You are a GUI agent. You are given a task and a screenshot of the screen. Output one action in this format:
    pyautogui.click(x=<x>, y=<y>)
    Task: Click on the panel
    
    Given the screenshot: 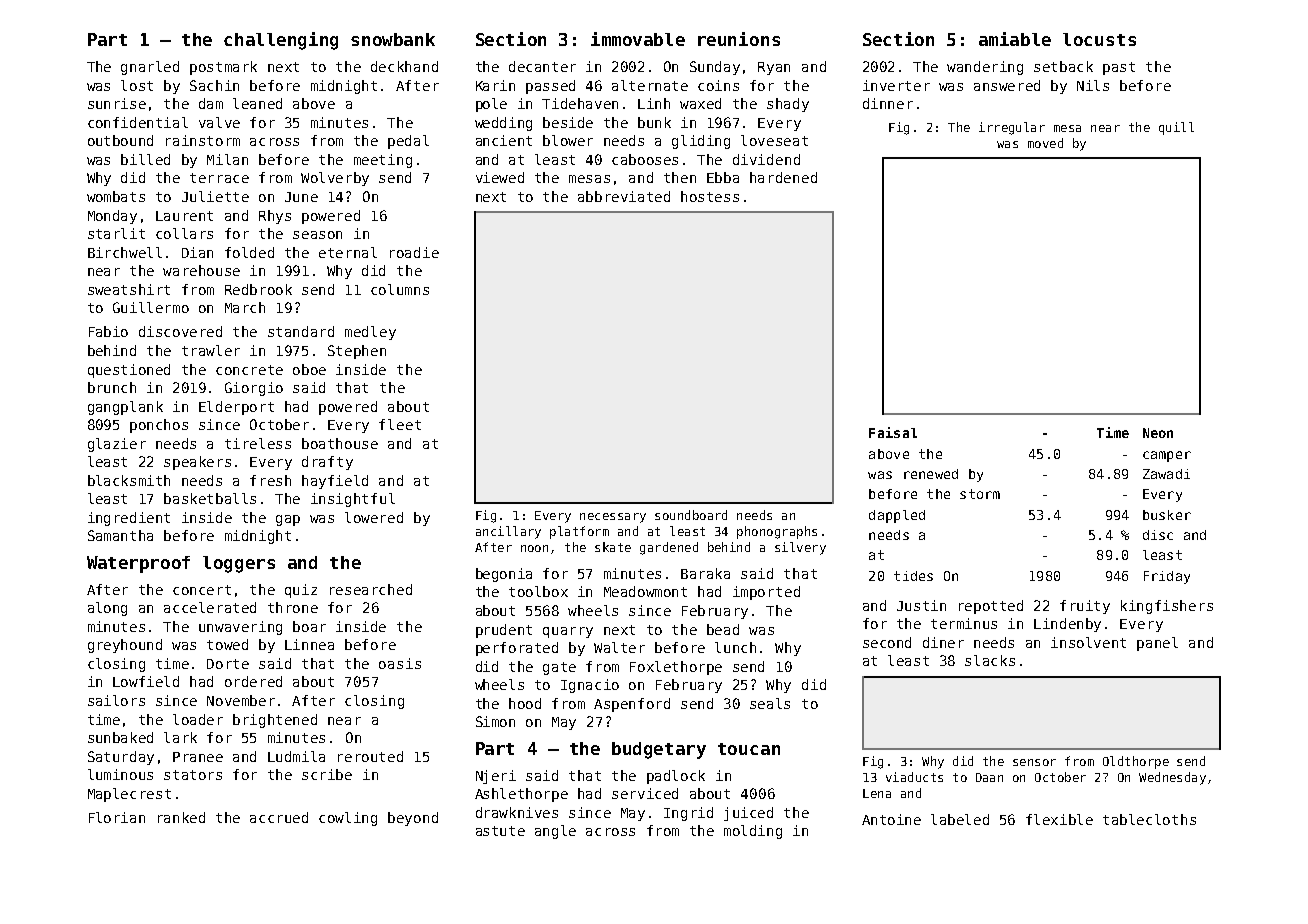 What is the action you would take?
    pyautogui.click(x=1157, y=644)
